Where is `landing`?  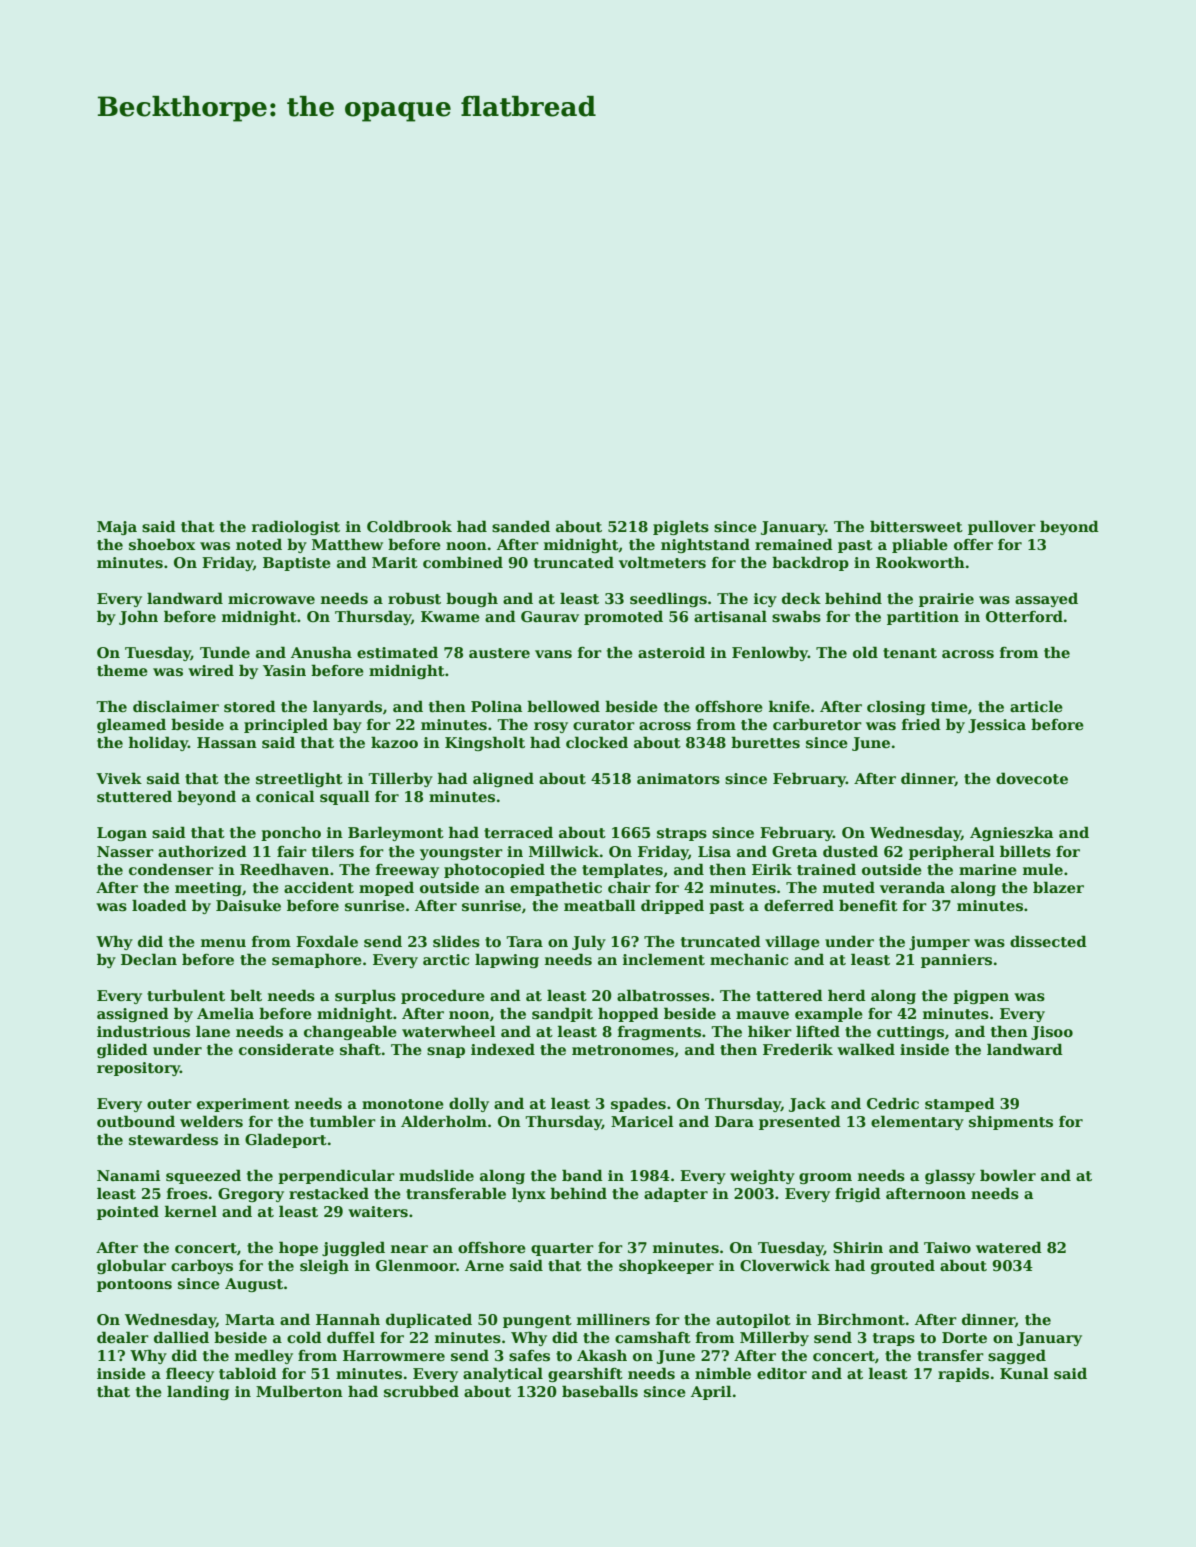 landing is located at coordinates (198, 1392).
